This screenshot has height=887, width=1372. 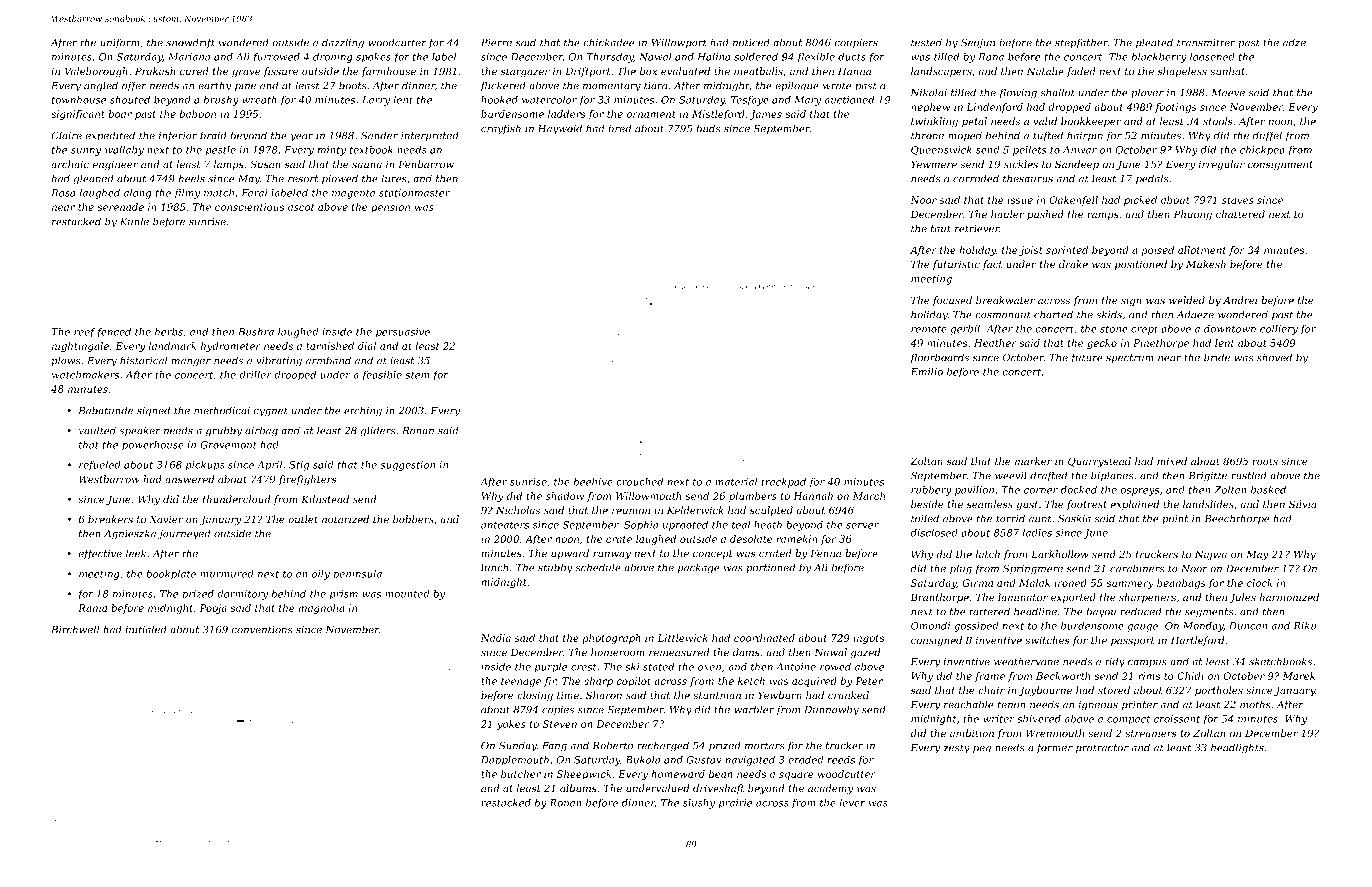 I want to click on remote, so click(x=929, y=329).
